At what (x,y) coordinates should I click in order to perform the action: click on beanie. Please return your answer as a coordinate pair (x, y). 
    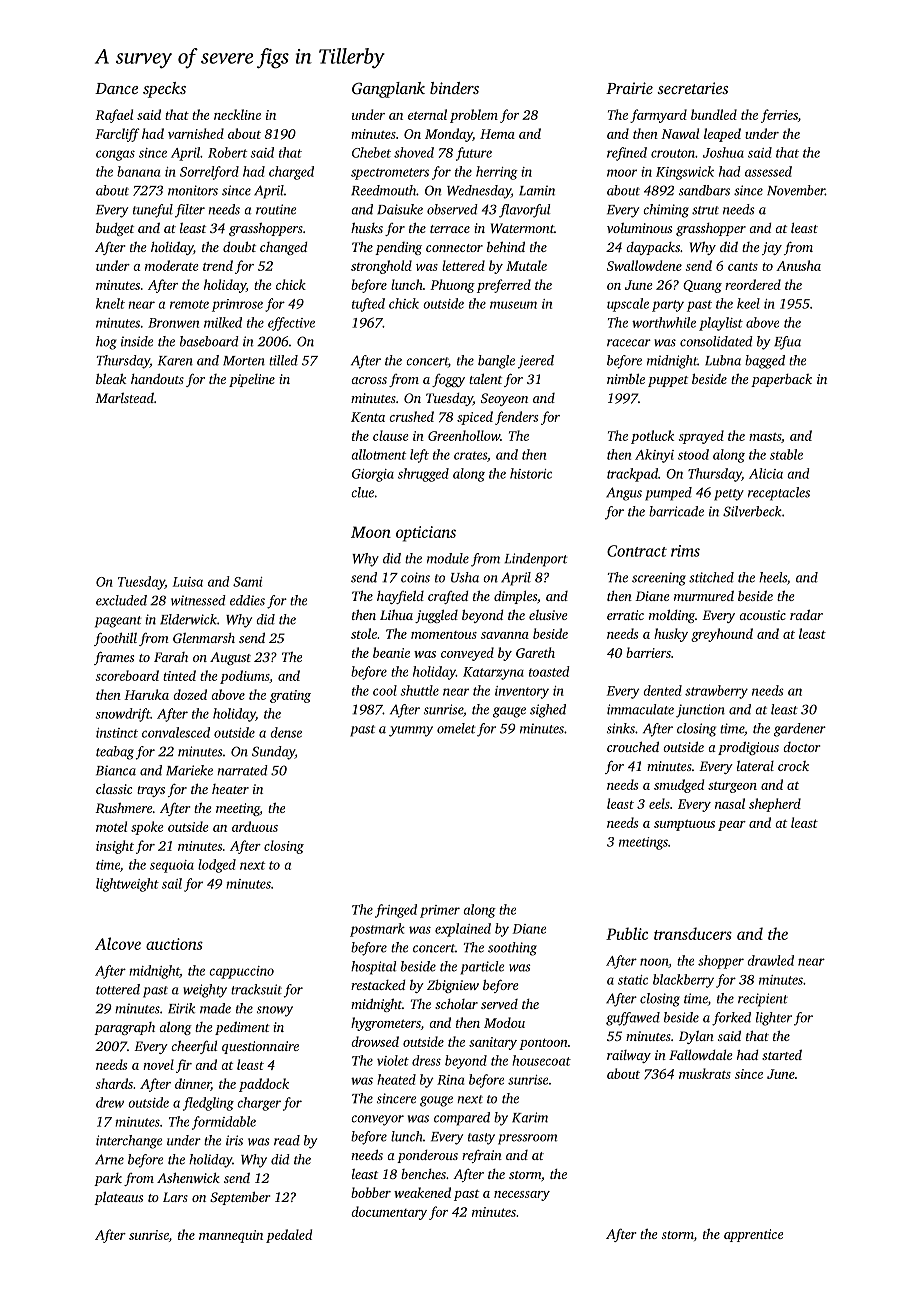
    Looking at the image, I should click on (391, 652).
